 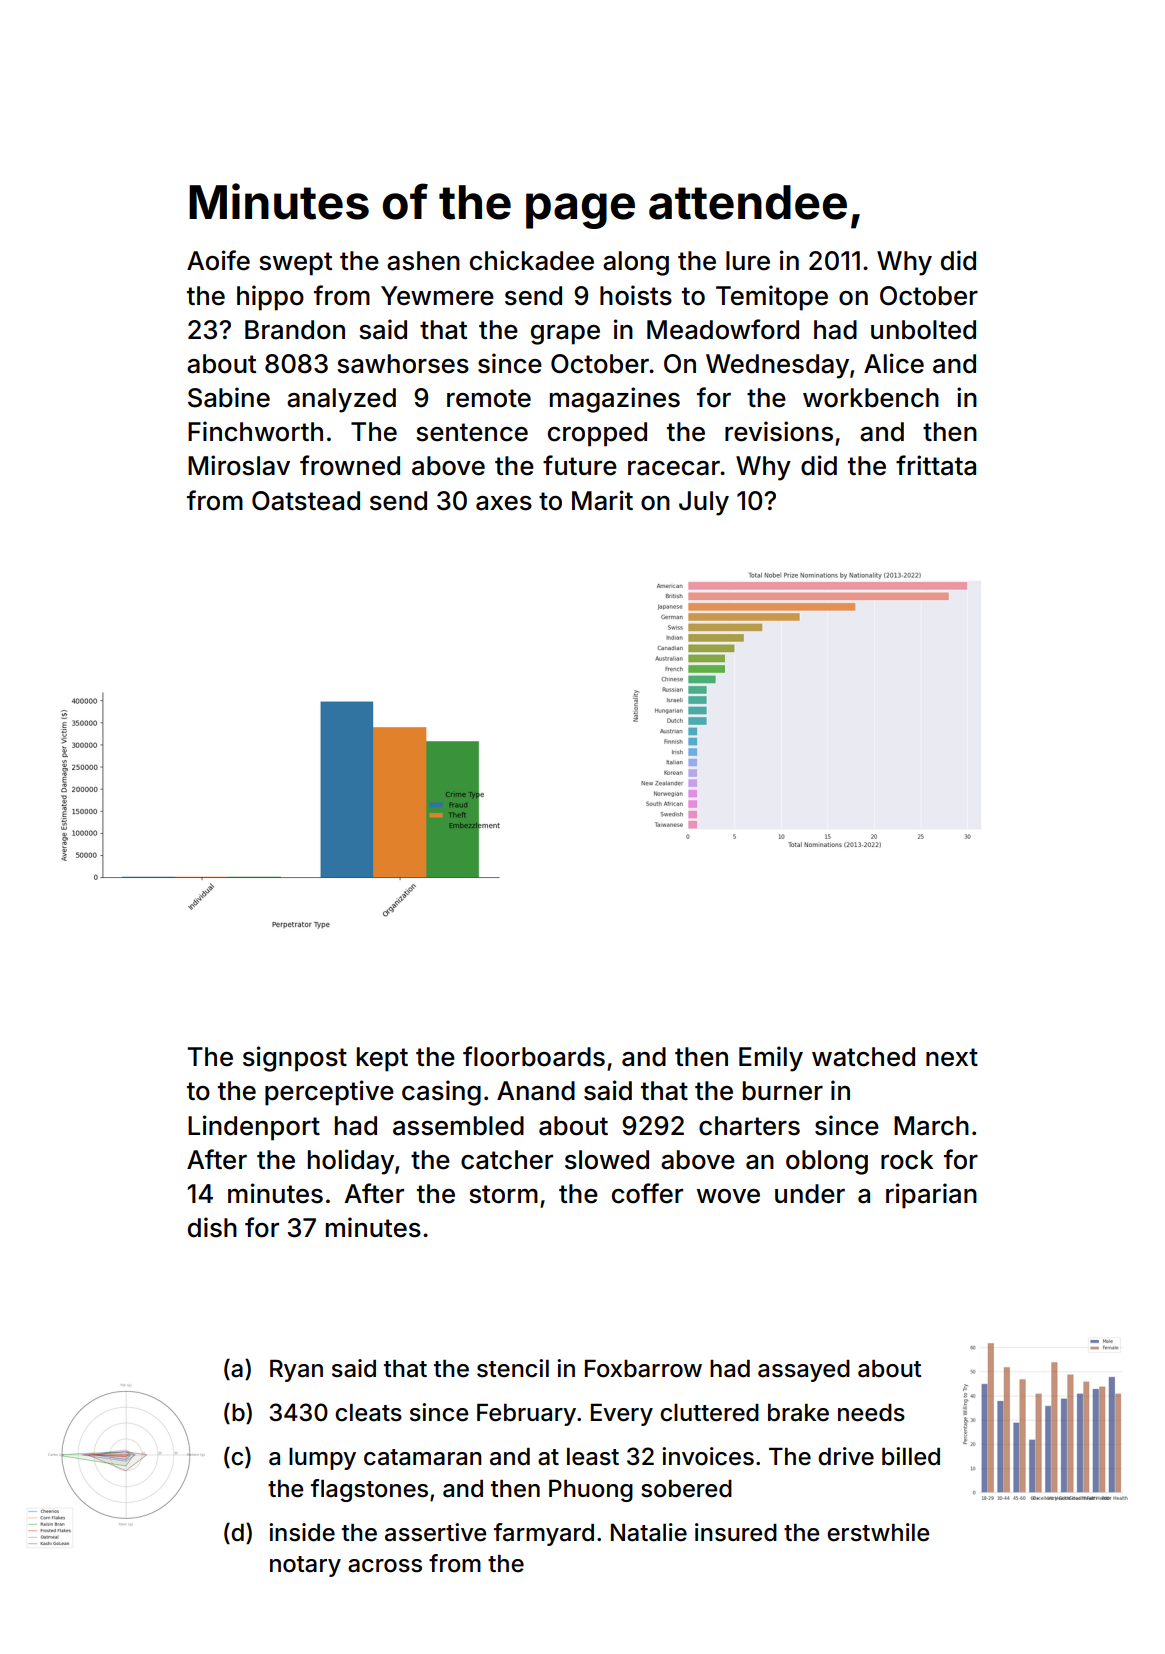 I want to click on Oatstead, so click(x=306, y=501).
